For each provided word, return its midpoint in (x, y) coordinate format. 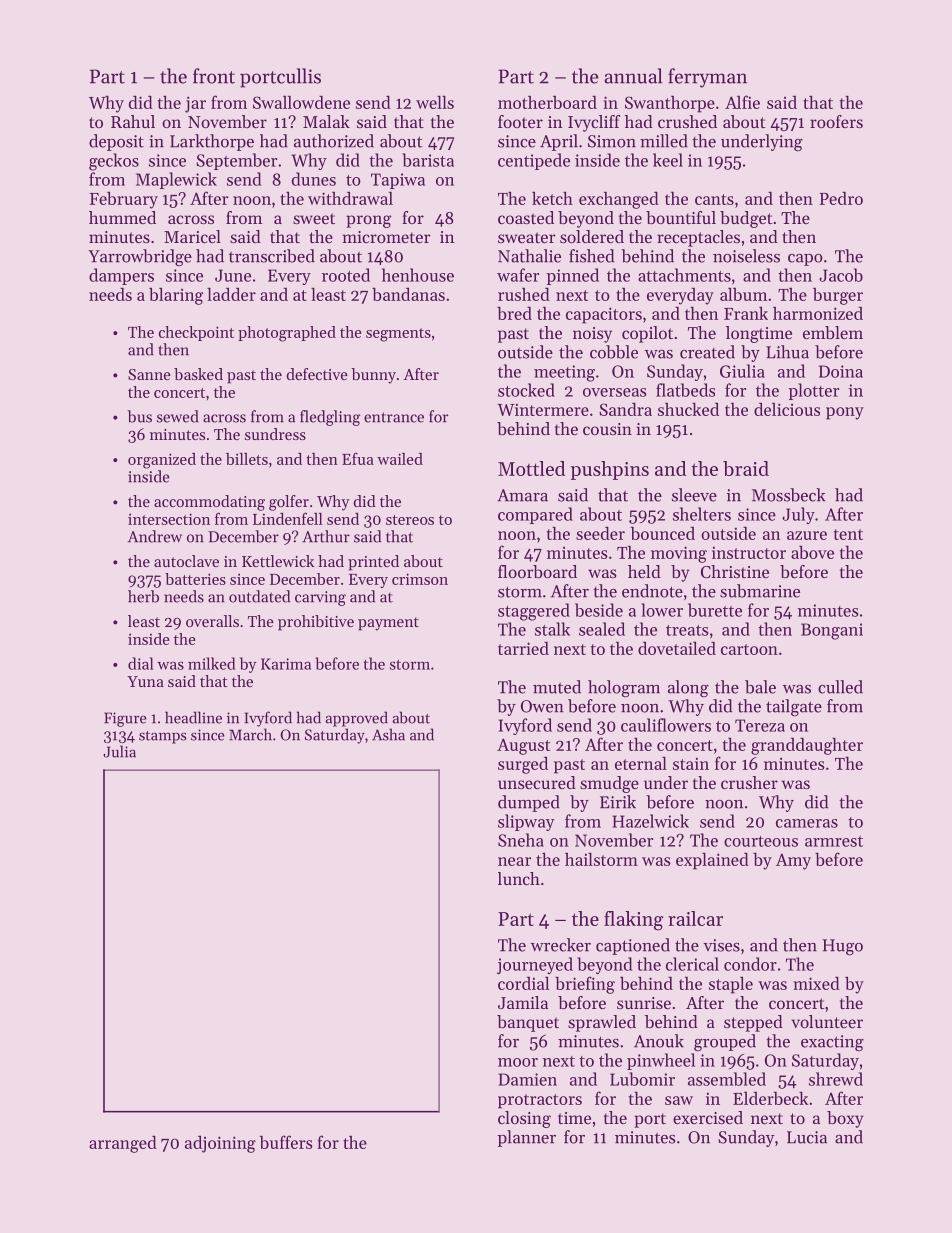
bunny (373, 376)
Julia (119, 751)
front (214, 76)
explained (712, 861)
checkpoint (196, 333)
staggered (534, 612)
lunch (519, 878)
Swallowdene (301, 102)
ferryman (707, 78)
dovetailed (677, 648)
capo (805, 260)
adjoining (220, 1144)
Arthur (326, 536)
